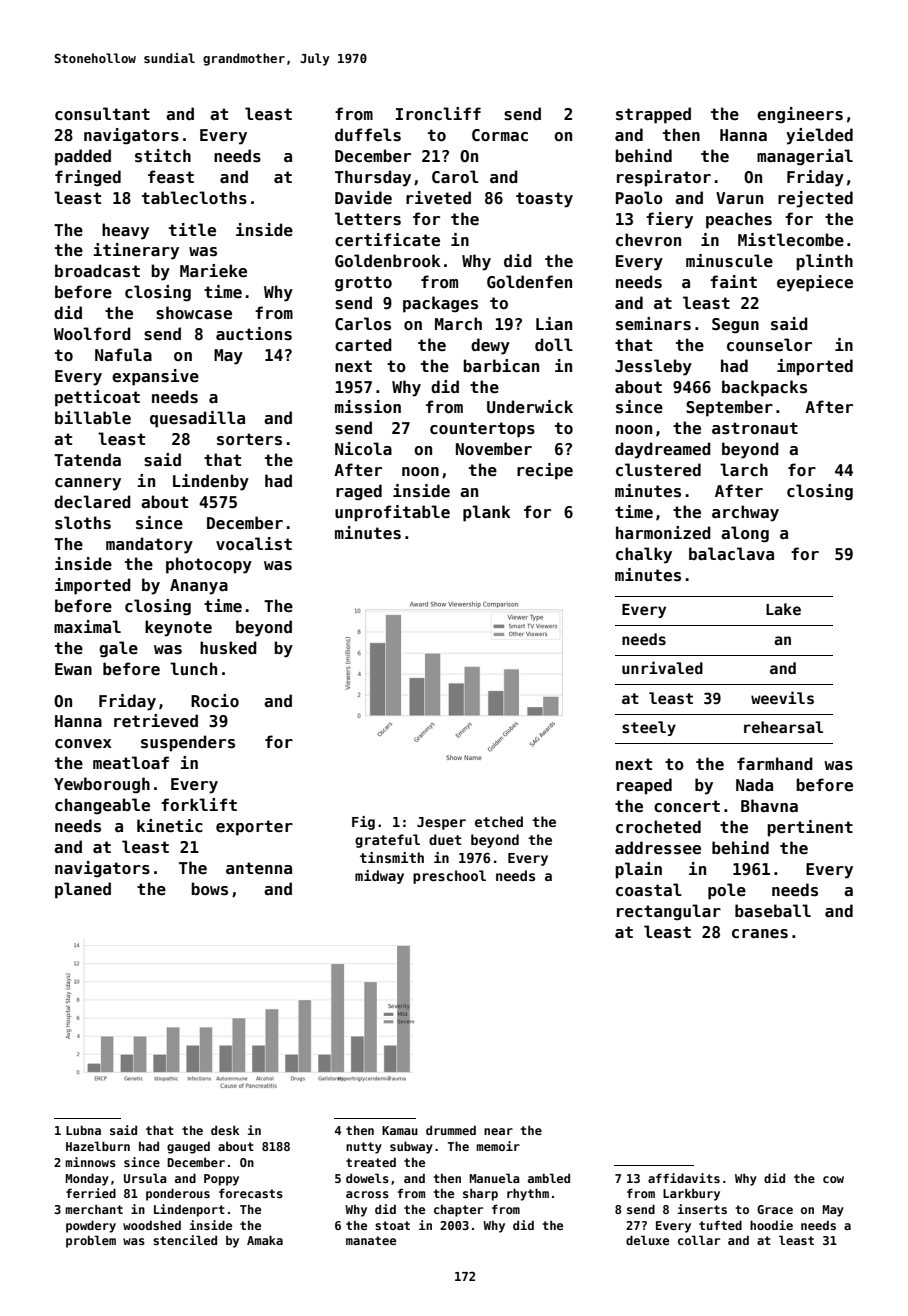 This screenshot has width=908, height=1316. What do you see at coordinates (482, 430) in the screenshot?
I see `countertops` at bounding box center [482, 430].
